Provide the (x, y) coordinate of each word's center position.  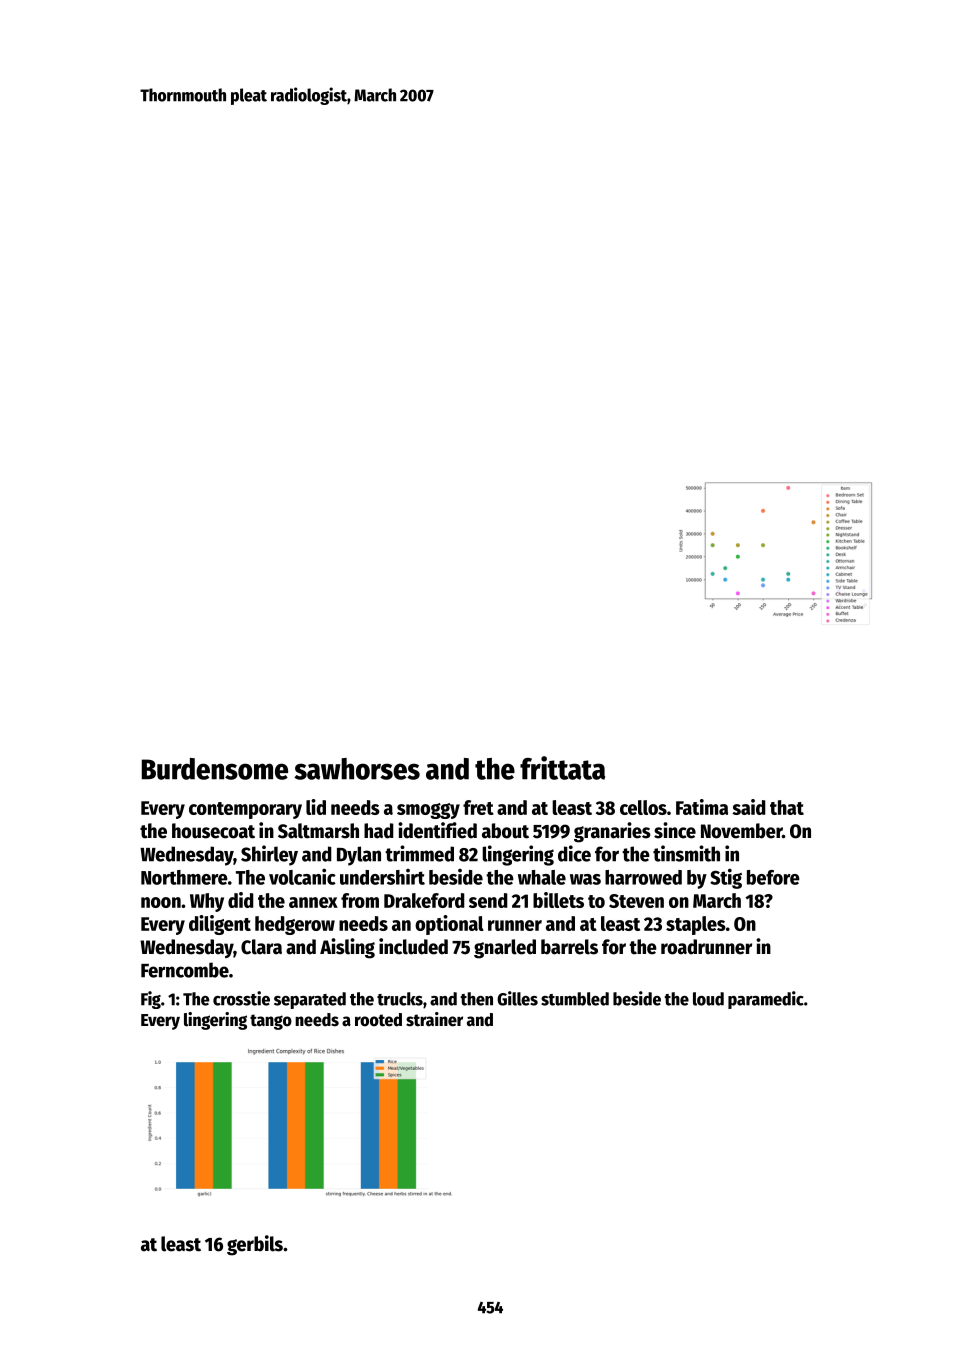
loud (708, 999)
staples (696, 925)
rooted (378, 1020)
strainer (434, 1019)
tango (271, 1022)
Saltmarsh (318, 831)
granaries (612, 832)
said (749, 807)
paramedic (766, 1000)
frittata (562, 768)
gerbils (255, 1245)
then (476, 999)
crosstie (241, 998)
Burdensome (215, 769)
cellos (643, 807)
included (413, 946)
